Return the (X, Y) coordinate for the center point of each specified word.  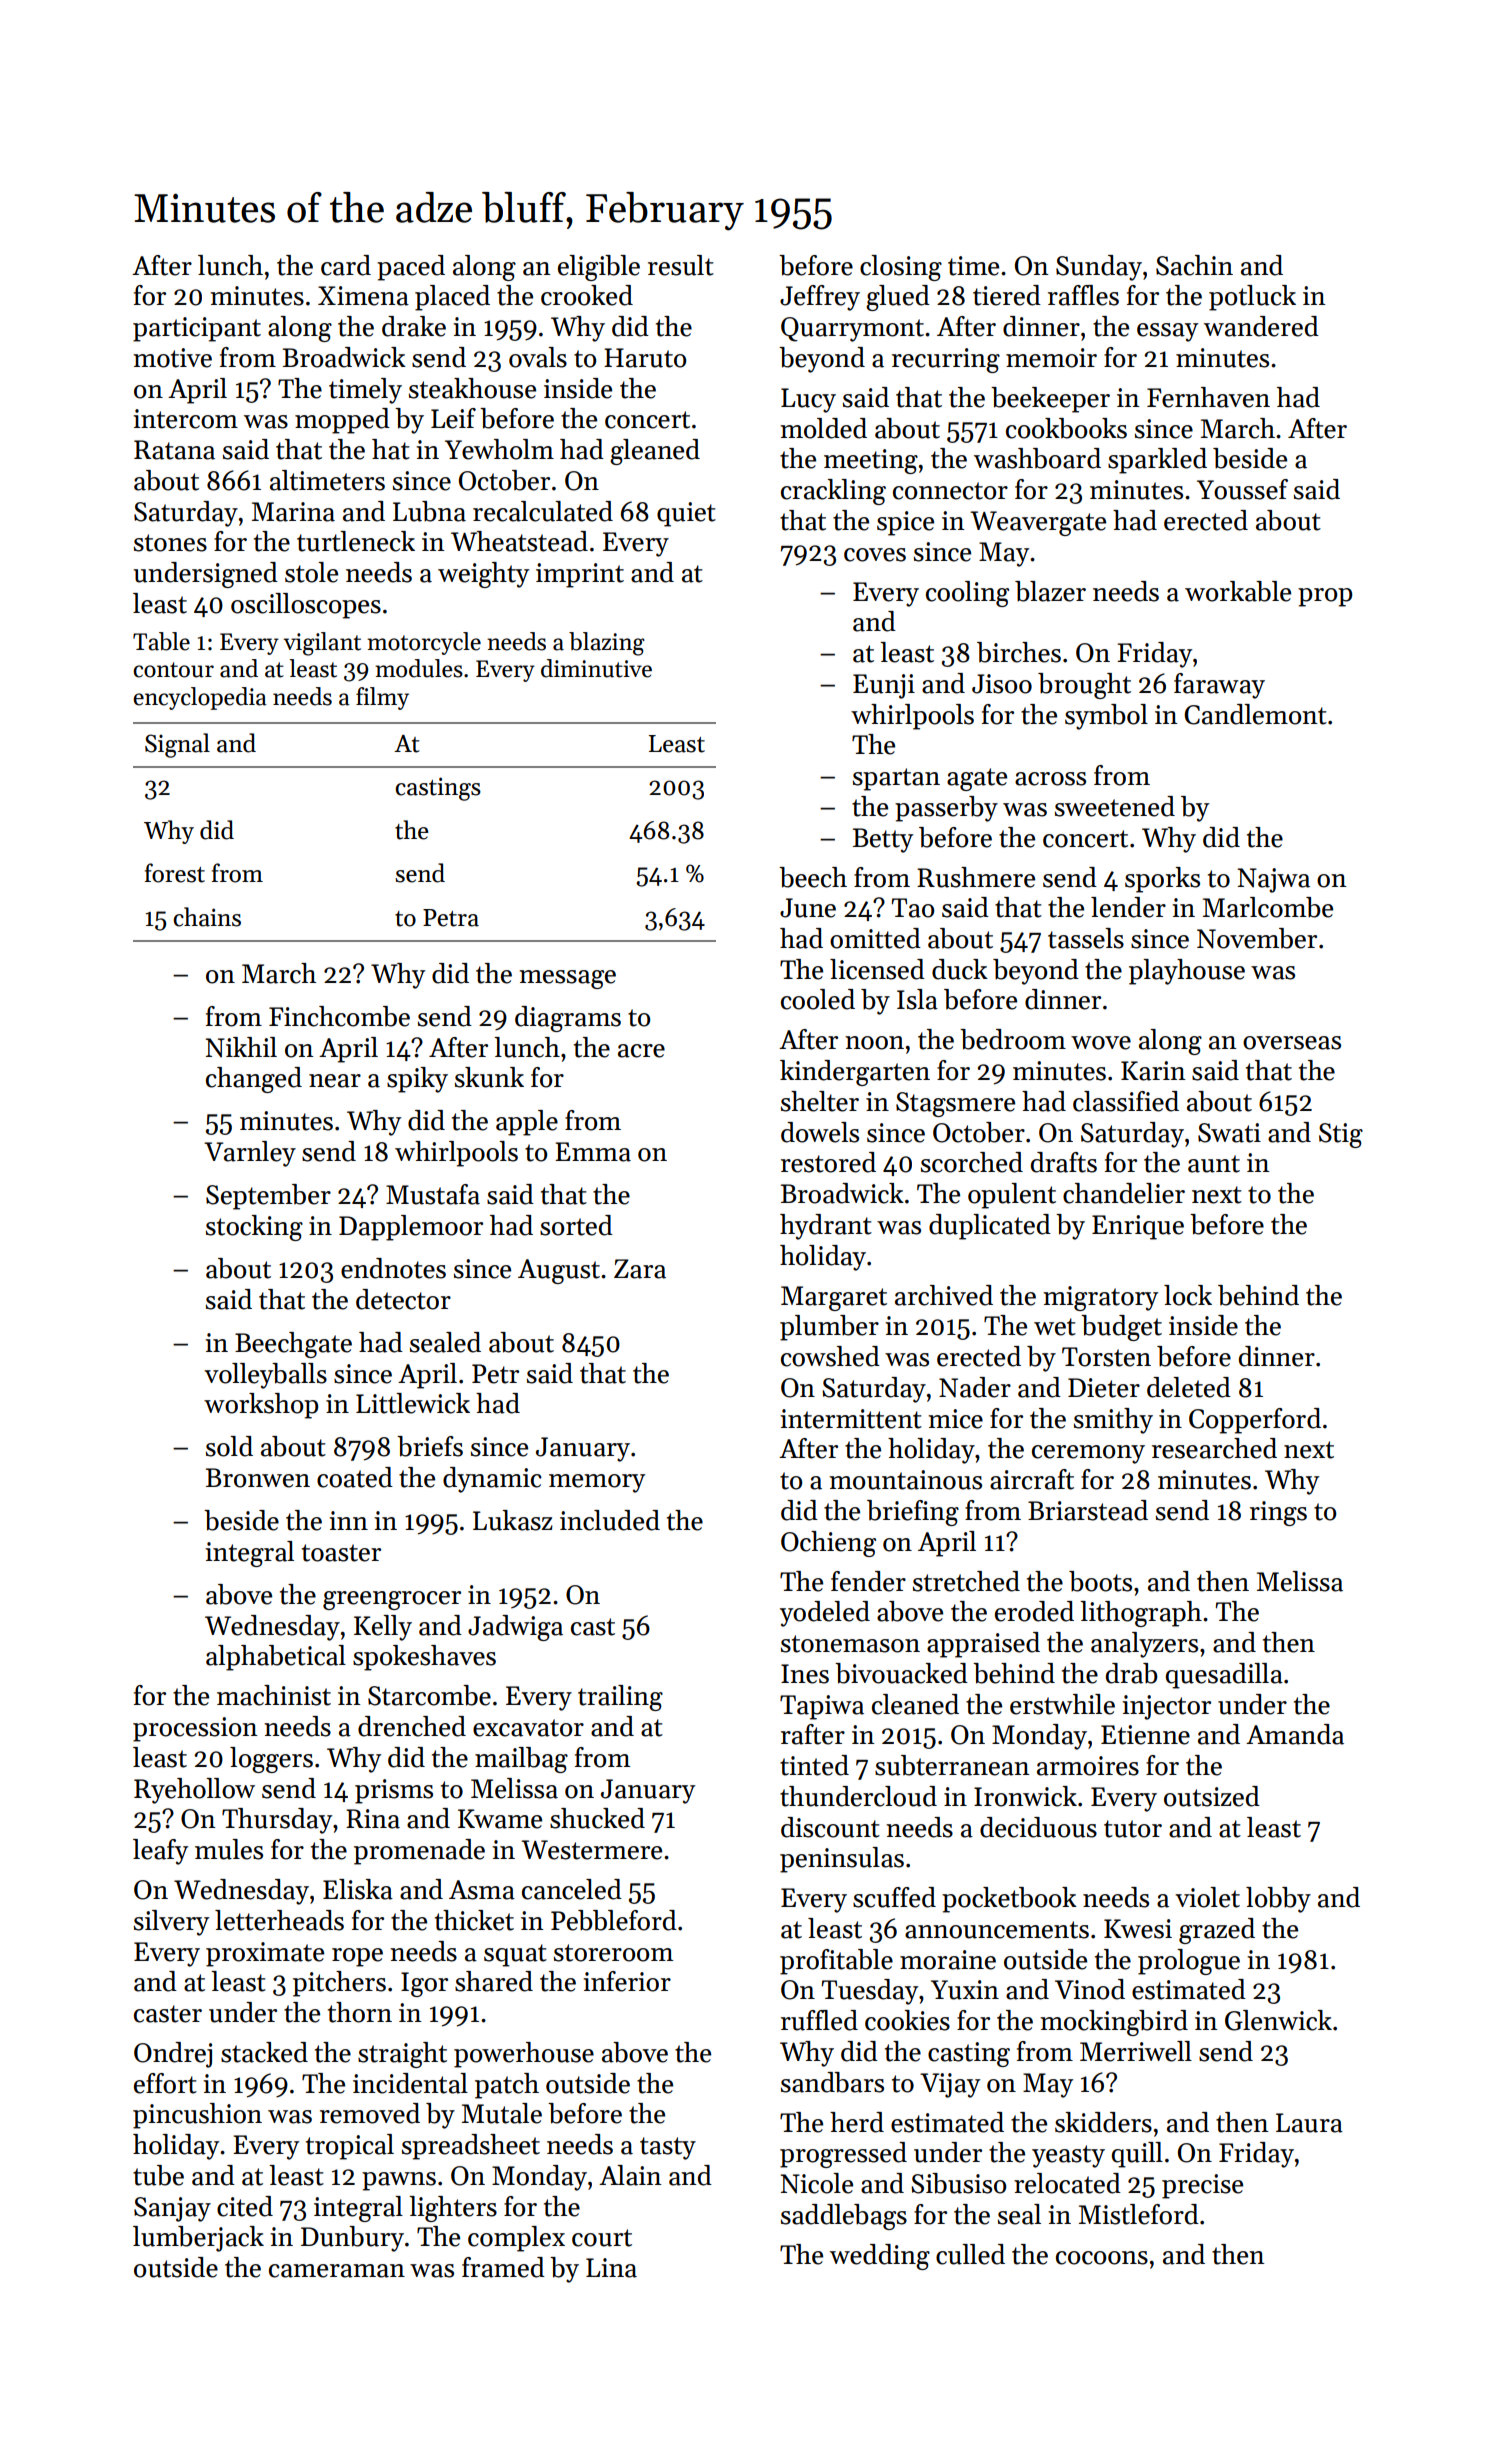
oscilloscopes (306, 606)
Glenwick (1278, 2020)
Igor (424, 1984)
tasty (668, 2148)
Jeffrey (820, 298)
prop (1325, 597)
